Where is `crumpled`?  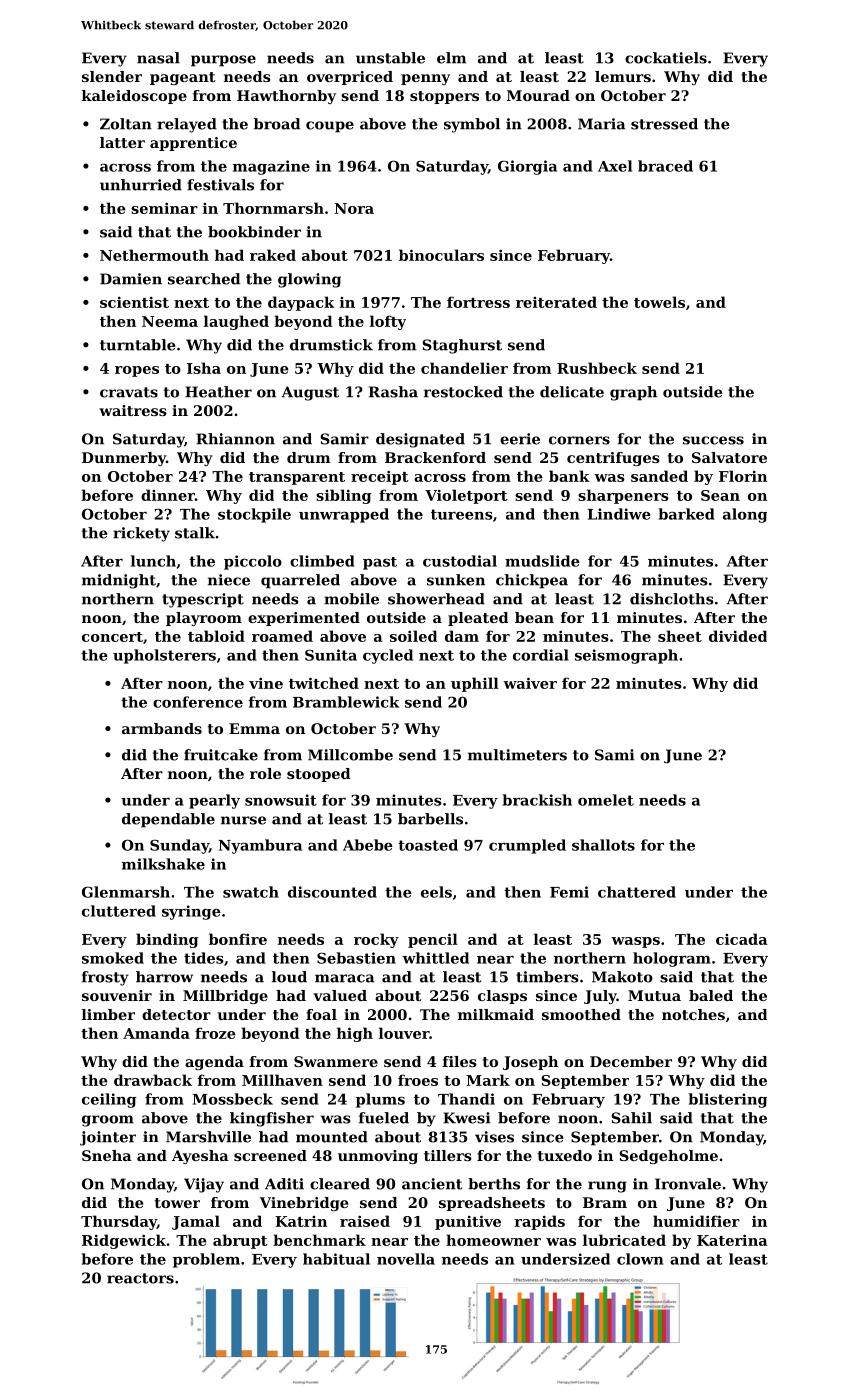 crumpled is located at coordinates (527, 846).
